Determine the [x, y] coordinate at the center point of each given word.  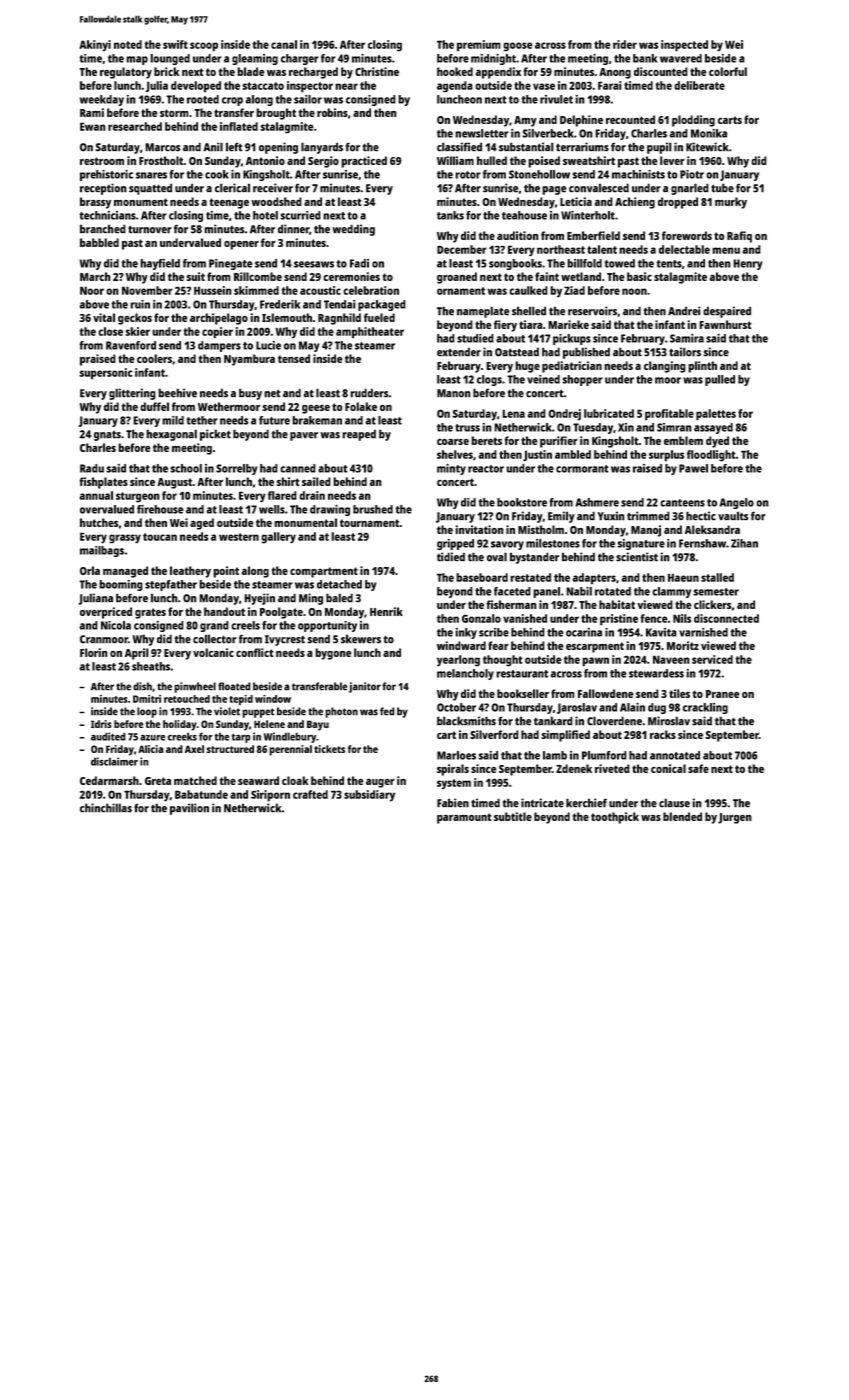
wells [272, 509]
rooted [203, 99]
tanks [450, 215]
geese [316, 409]
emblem [683, 440]
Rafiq [739, 237]
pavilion [189, 809]
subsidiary [369, 795]
